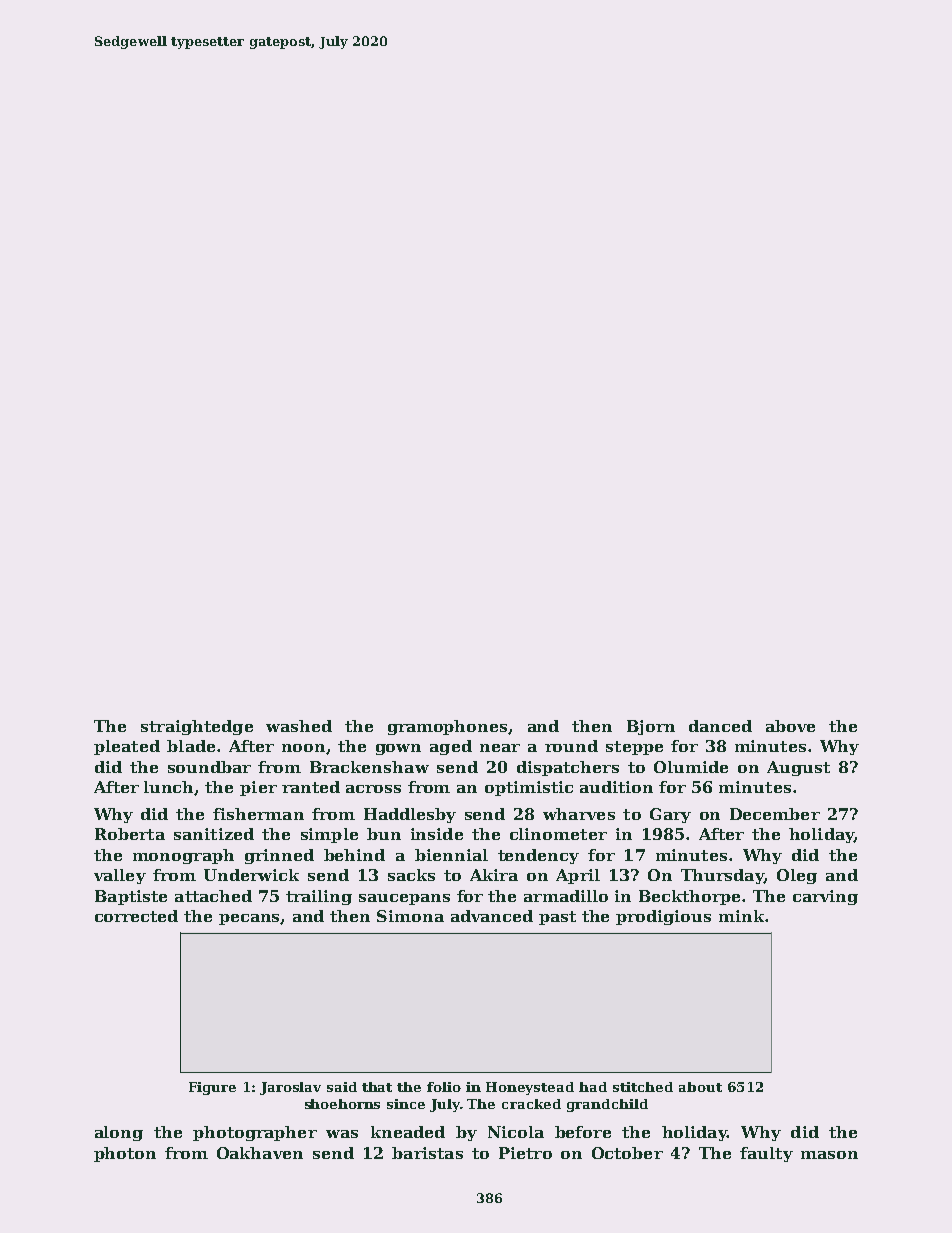 This page has width=952, height=1233. I want to click on danced, so click(720, 726).
